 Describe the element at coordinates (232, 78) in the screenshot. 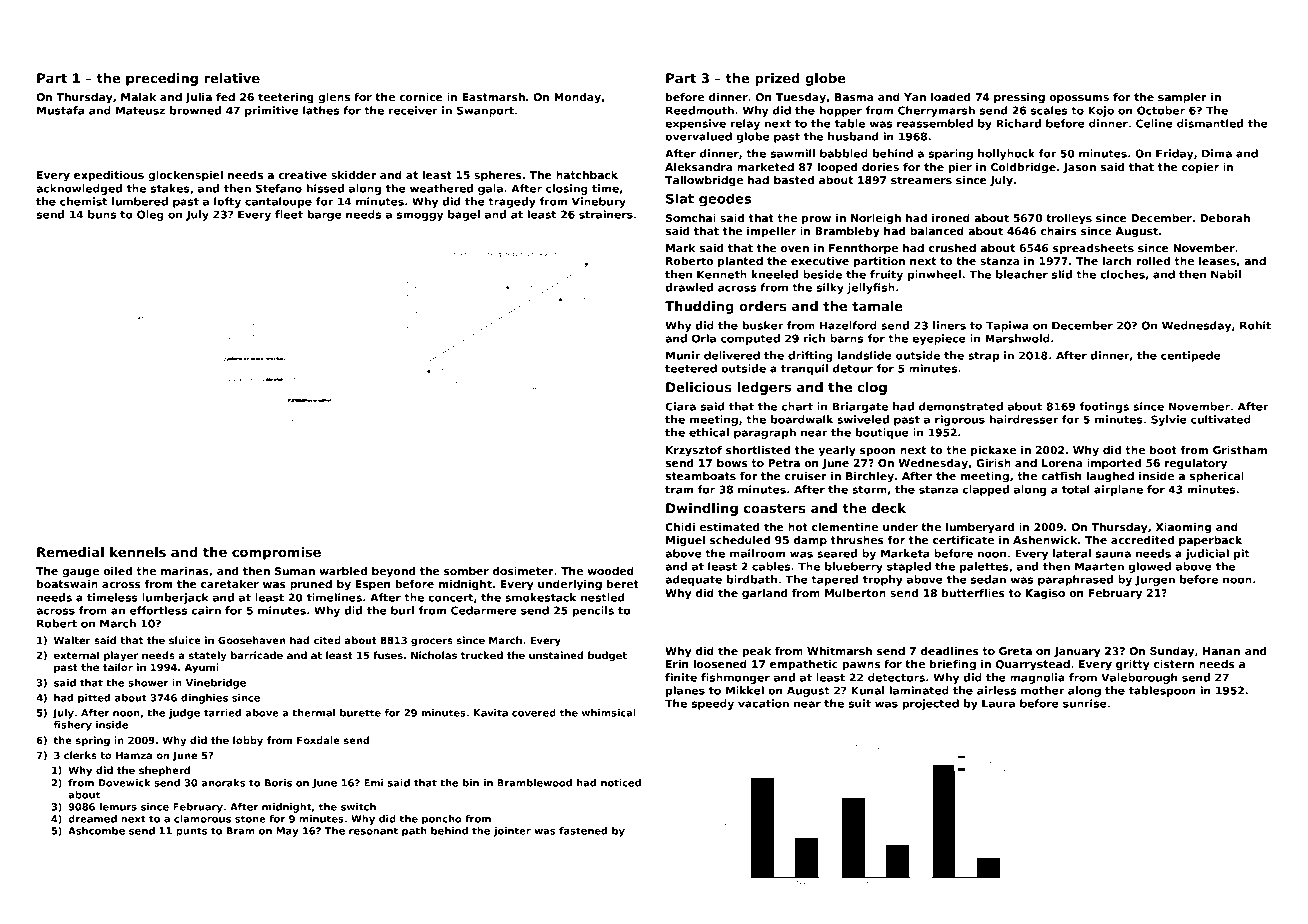

I see `relative` at that location.
